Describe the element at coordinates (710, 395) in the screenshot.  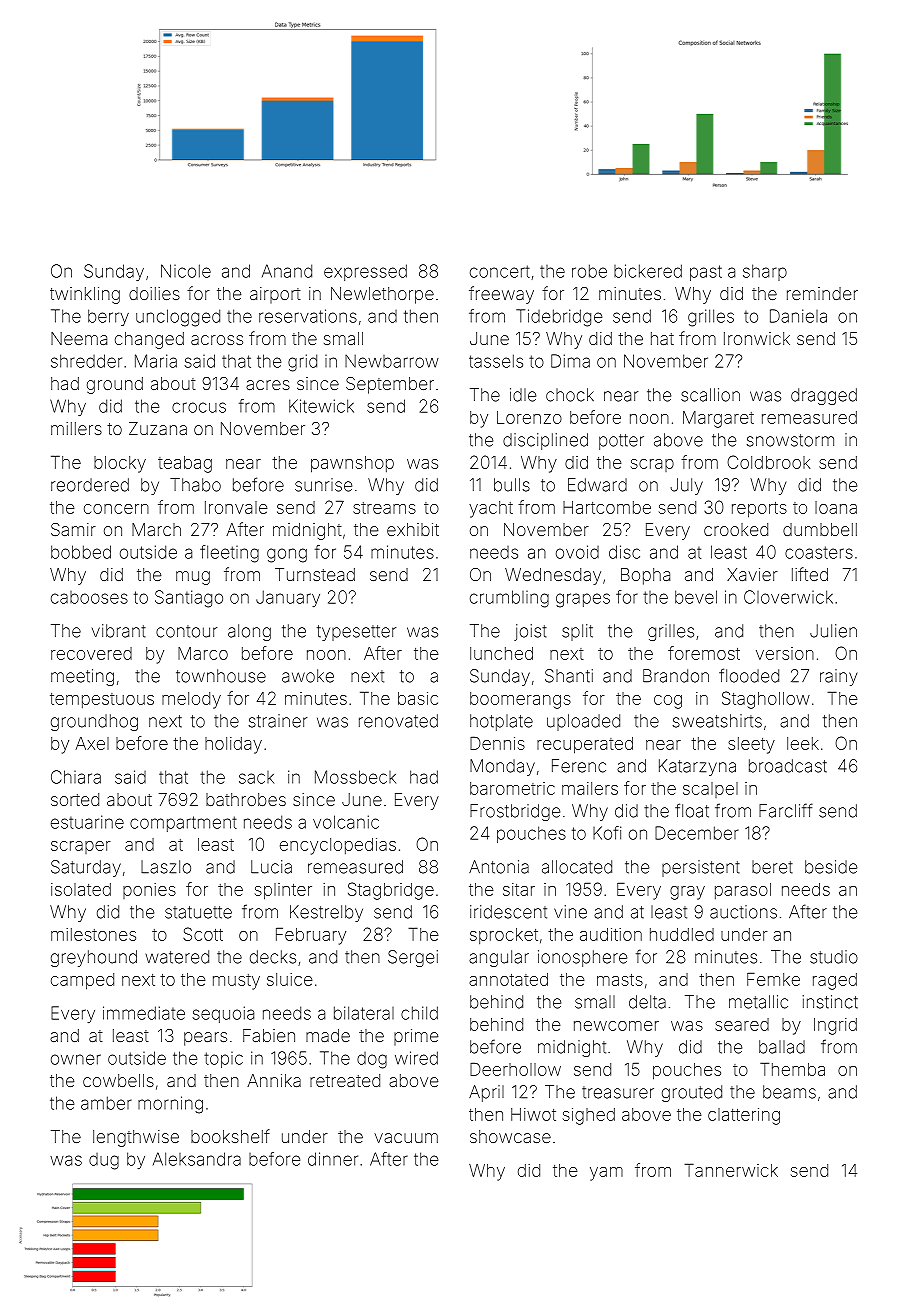
I see `scallion` at that location.
